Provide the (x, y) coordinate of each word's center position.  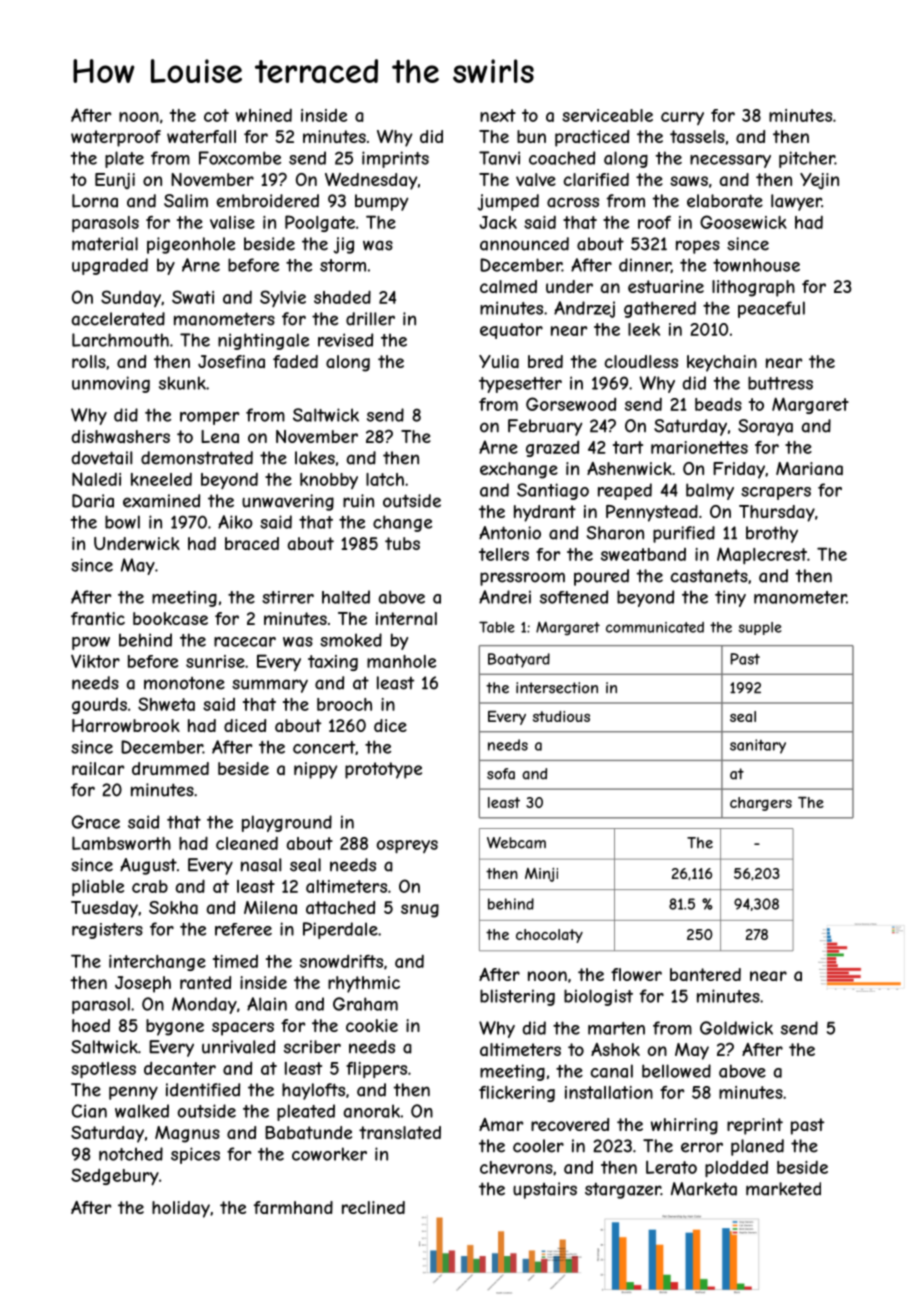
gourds (99, 706)
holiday (181, 1209)
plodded (736, 1169)
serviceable (607, 115)
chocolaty (549, 936)
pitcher (807, 159)
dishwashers (121, 436)
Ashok (615, 1049)
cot (216, 115)
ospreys (407, 847)
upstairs (545, 1190)
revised (345, 340)
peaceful (771, 309)
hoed (91, 1025)
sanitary (758, 746)
